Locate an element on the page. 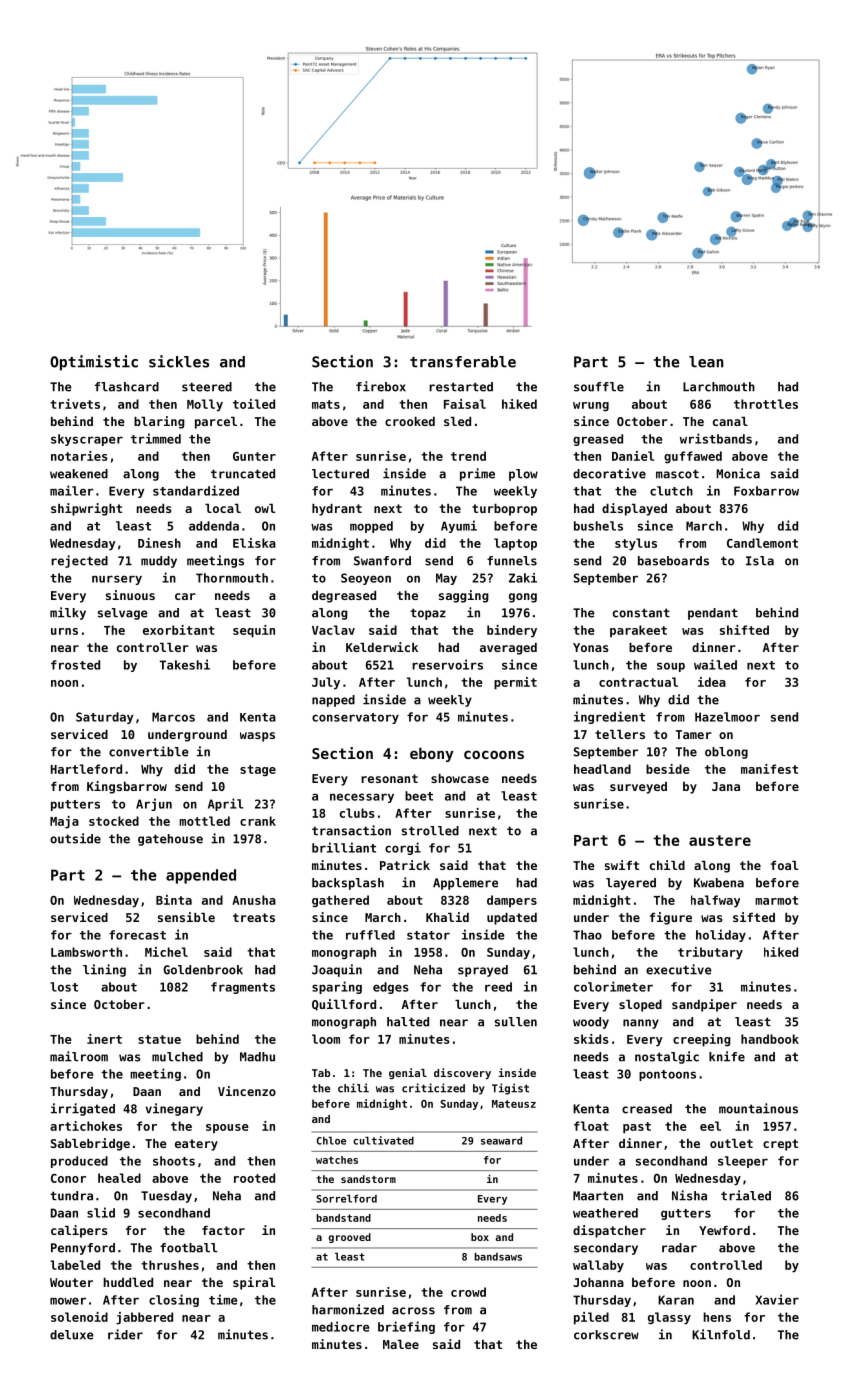 Image resolution: width=849 pixels, height=1400 pixels. Optimistic is located at coordinates (94, 363).
